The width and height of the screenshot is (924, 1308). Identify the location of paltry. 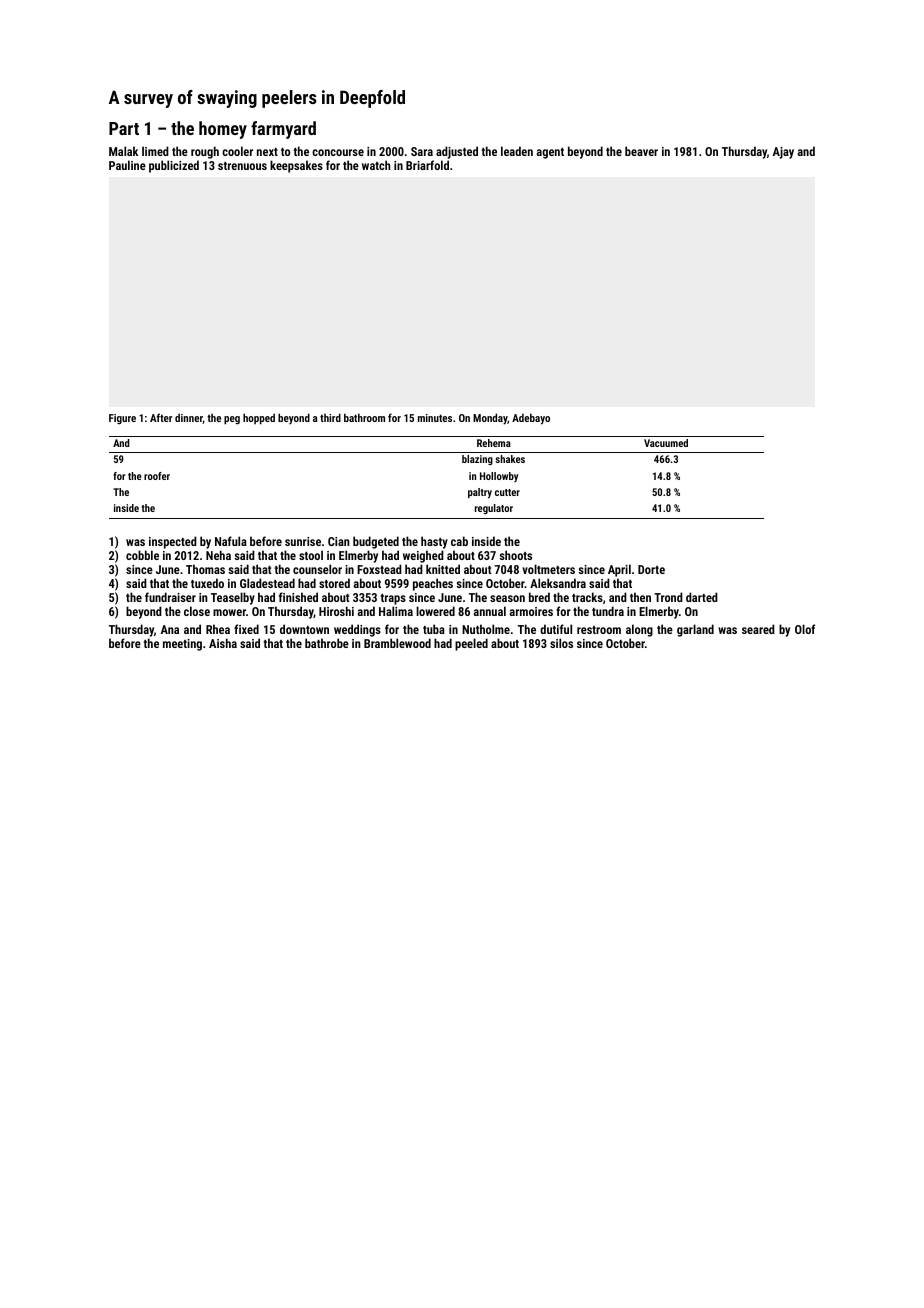
(480, 493).
